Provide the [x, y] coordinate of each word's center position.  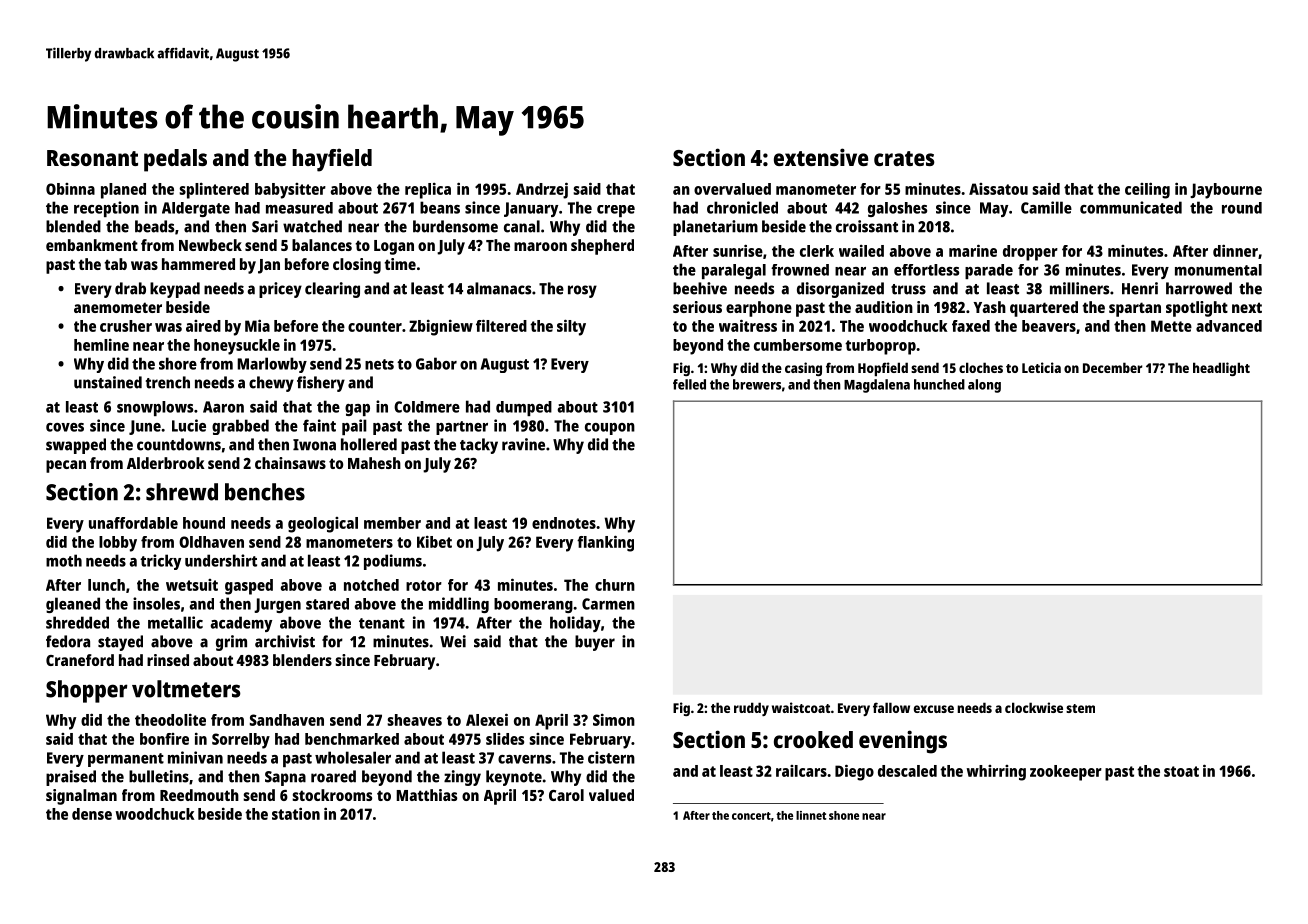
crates [904, 158]
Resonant [92, 158]
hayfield [332, 160]
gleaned [73, 605]
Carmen [608, 604]
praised [71, 778]
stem [1080, 708]
